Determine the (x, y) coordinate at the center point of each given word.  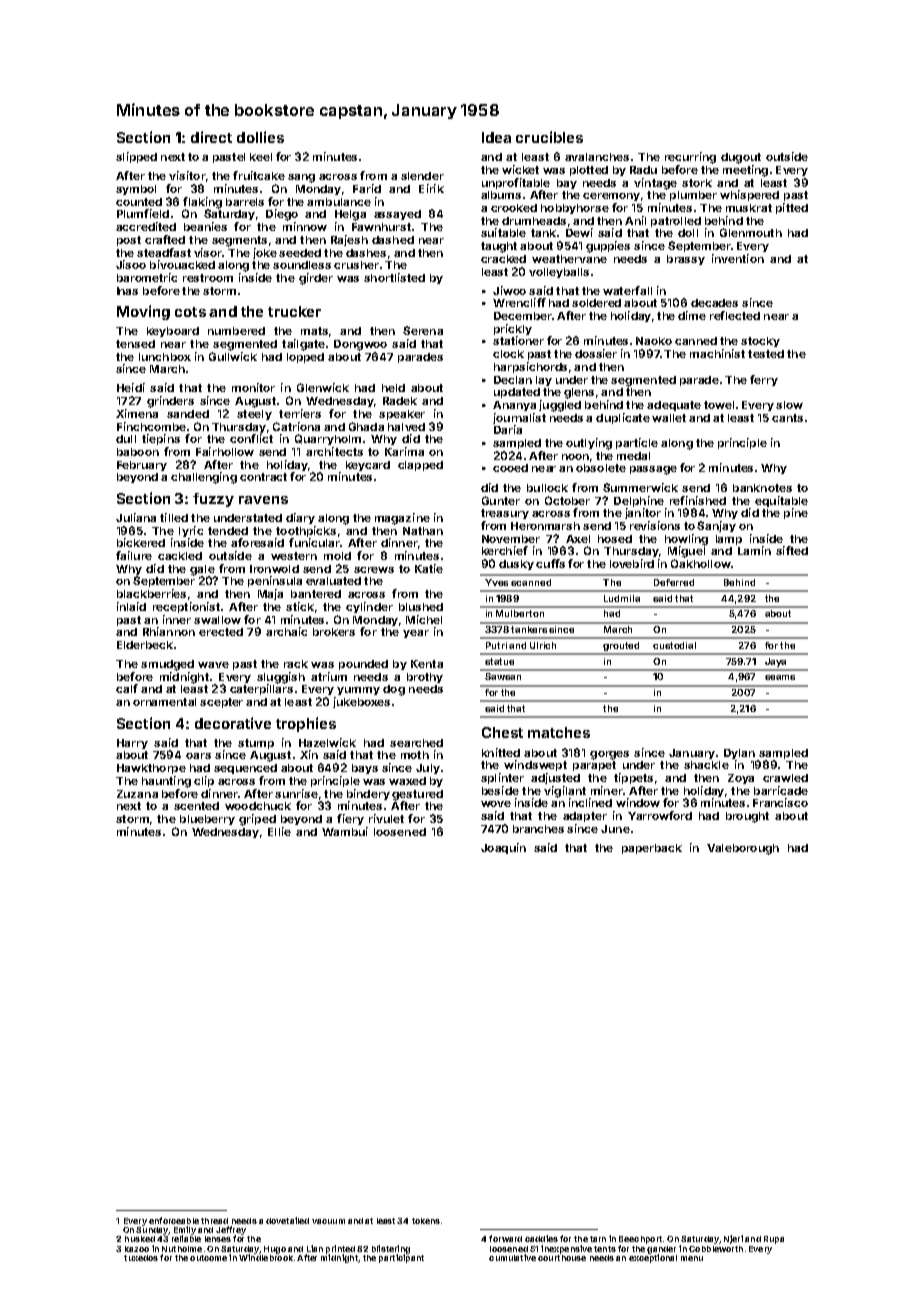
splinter (502, 778)
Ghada (366, 426)
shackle (706, 765)
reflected (735, 315)
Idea (496, 137)
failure (134, 555)
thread (214, 1221)
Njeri (733, 1239)
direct (211, 137)
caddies (541, 1238)
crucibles (549, 137)
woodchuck (258, 806)
